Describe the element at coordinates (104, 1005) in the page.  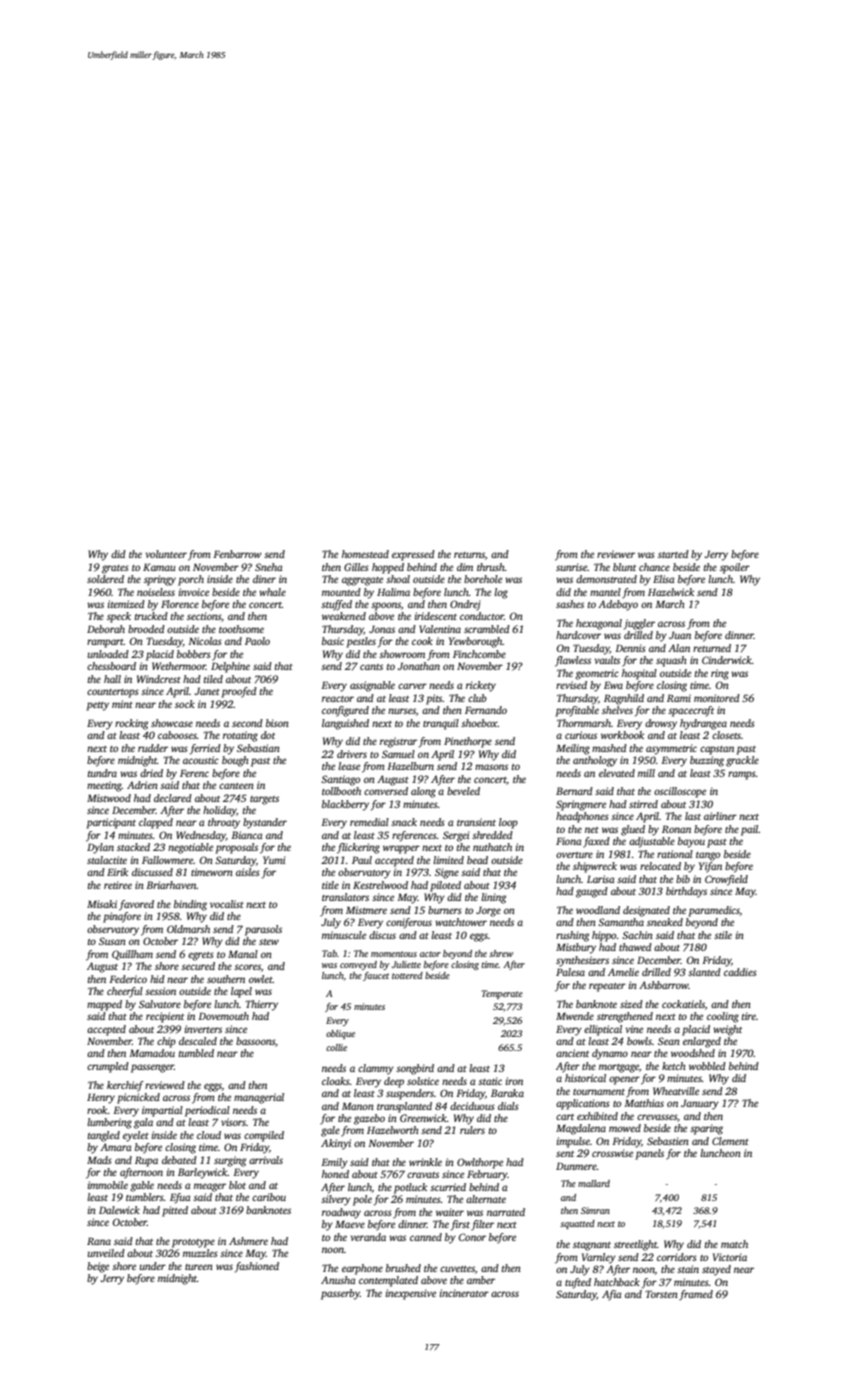
I see `mapped` at that location.
